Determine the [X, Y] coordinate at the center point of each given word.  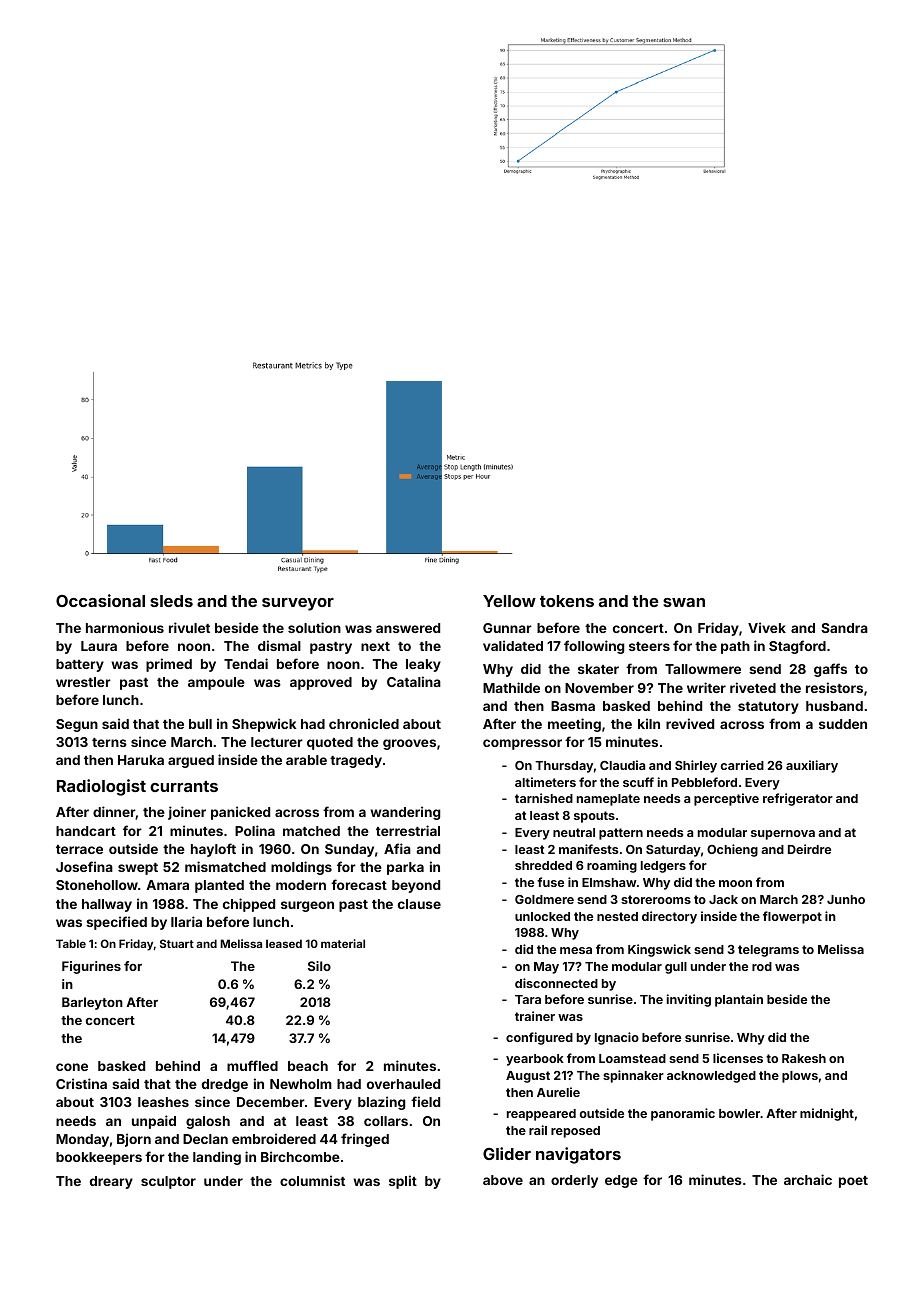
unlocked [542, 916]
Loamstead [632, 1058]
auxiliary [812, 766]
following [594, 647]
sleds [171, 601]
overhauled [403, 1084]
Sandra [844, 628]
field [425, 1101]
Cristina [81, 1083]
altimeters [545, 782]
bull [200, 724]
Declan [205, 1139]
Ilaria [186, 921]
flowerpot [792, 917]
